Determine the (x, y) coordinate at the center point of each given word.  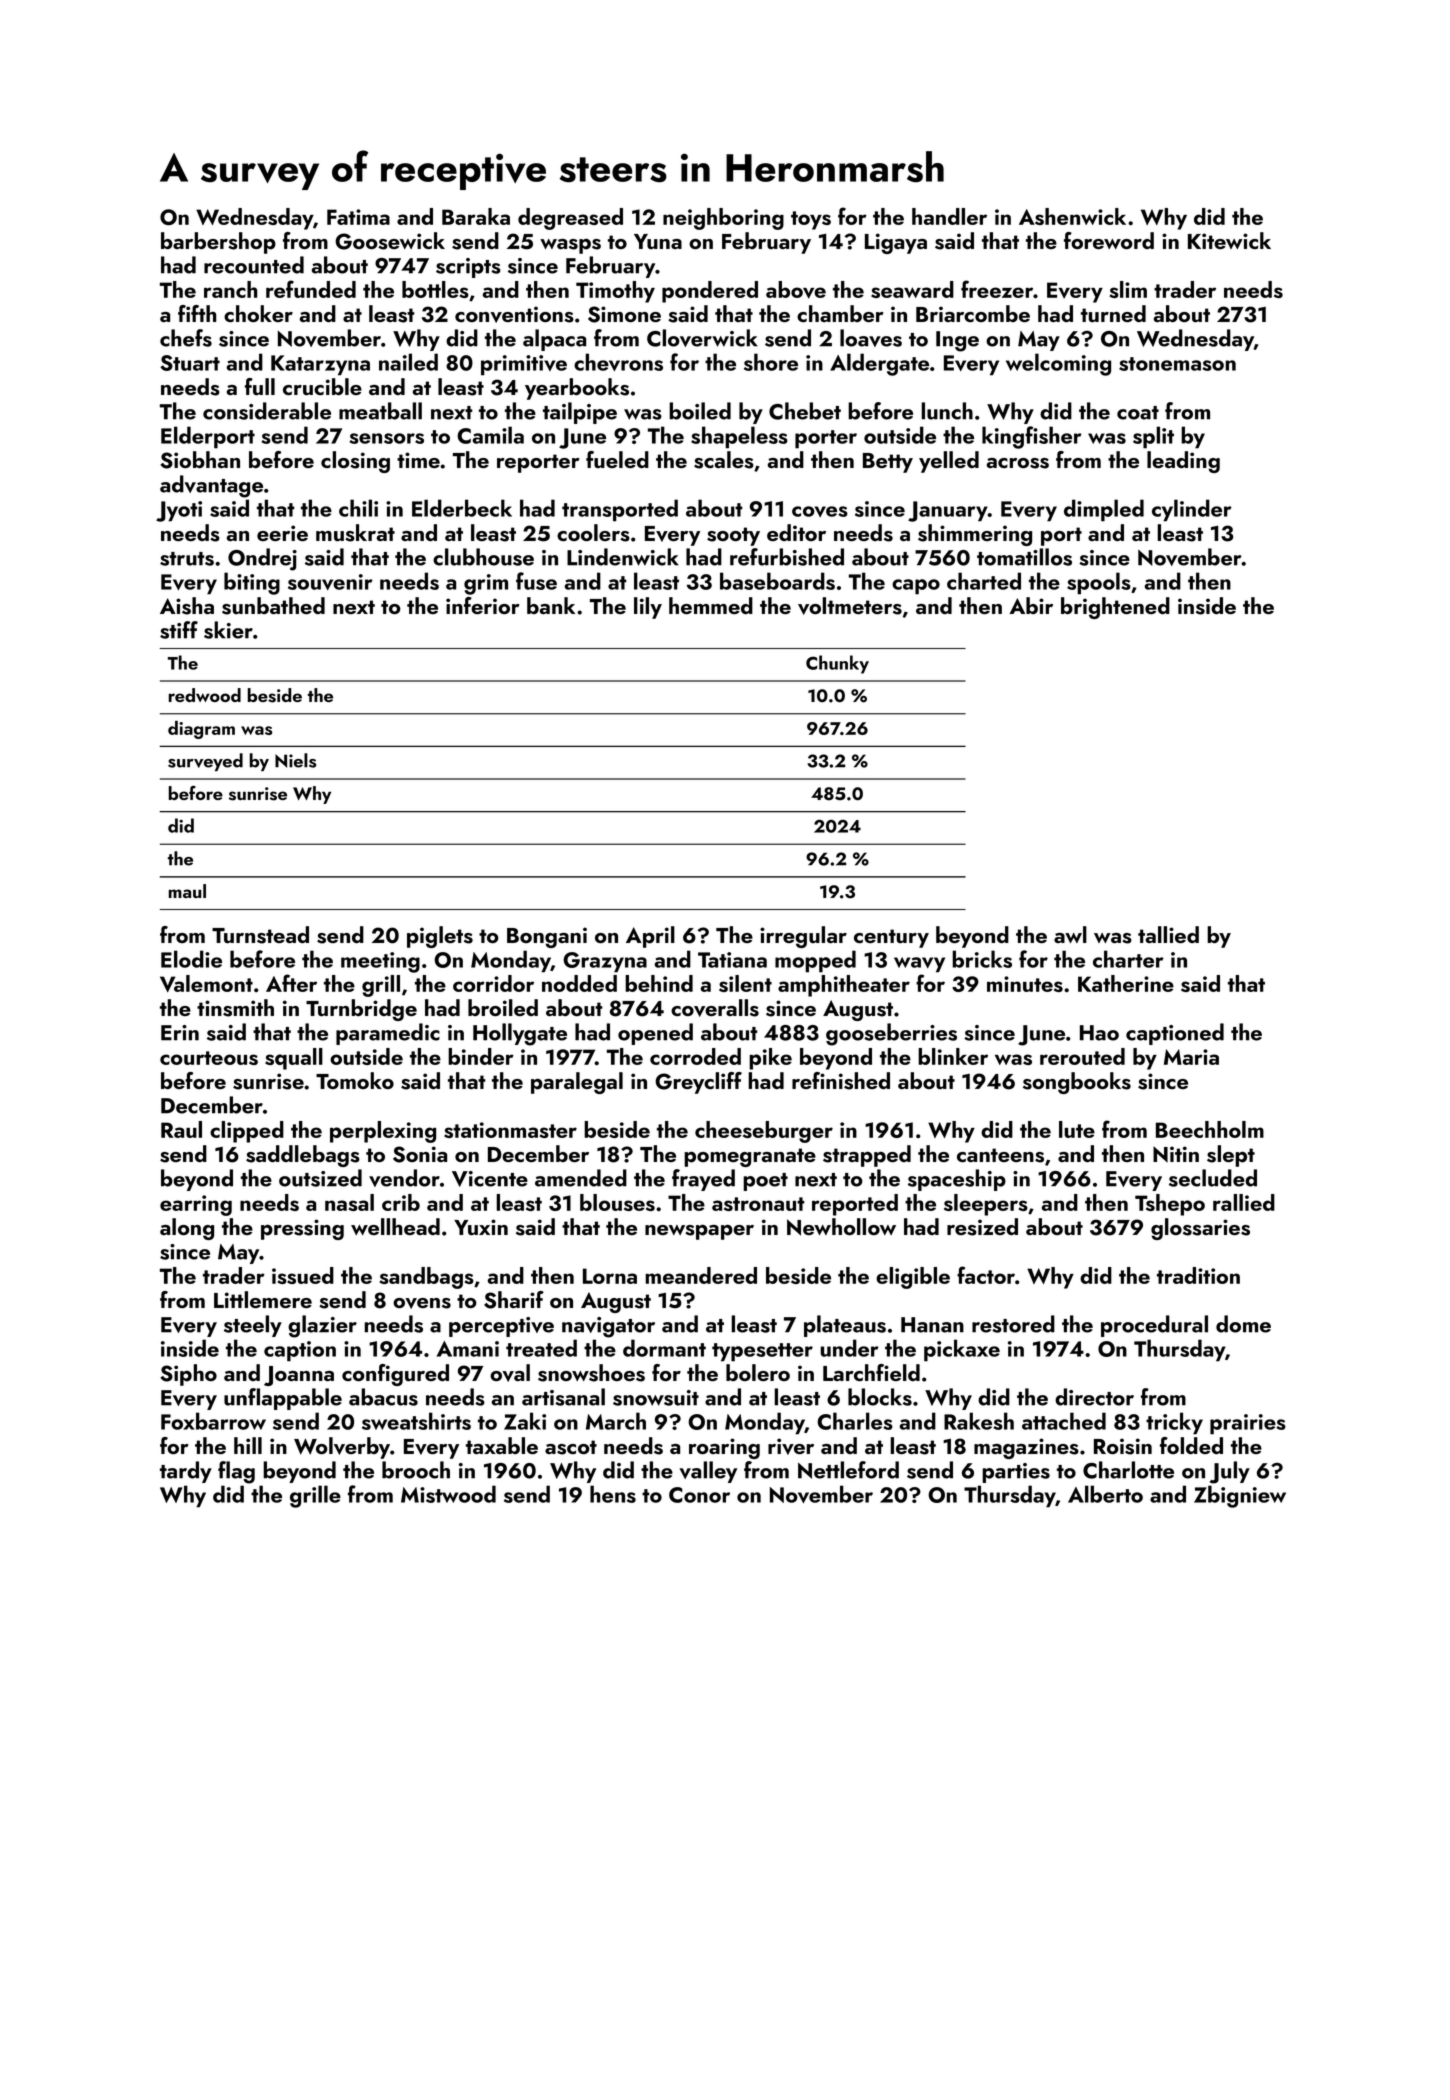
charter (1128, 959)
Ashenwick (1072, 216)
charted (984, 581)
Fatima (358, 217)
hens (613, 1494)
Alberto (1105, 1494)
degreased (570, 219)
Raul (181, 1129)
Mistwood (448, 1494)
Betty (888, 463)
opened (655, 1034)
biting (252, 583)
